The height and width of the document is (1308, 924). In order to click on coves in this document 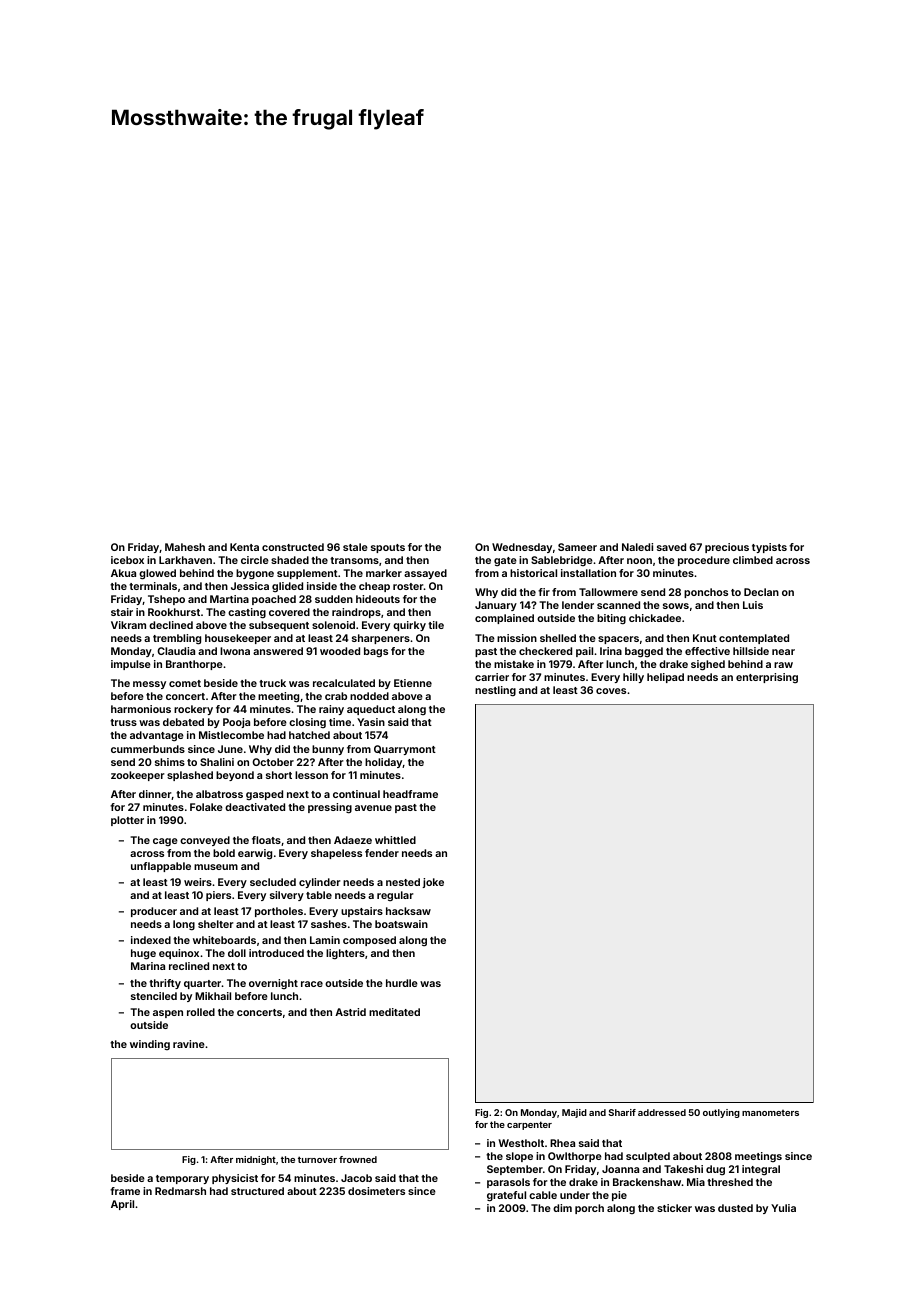, I will do `click(611, 691)`.
